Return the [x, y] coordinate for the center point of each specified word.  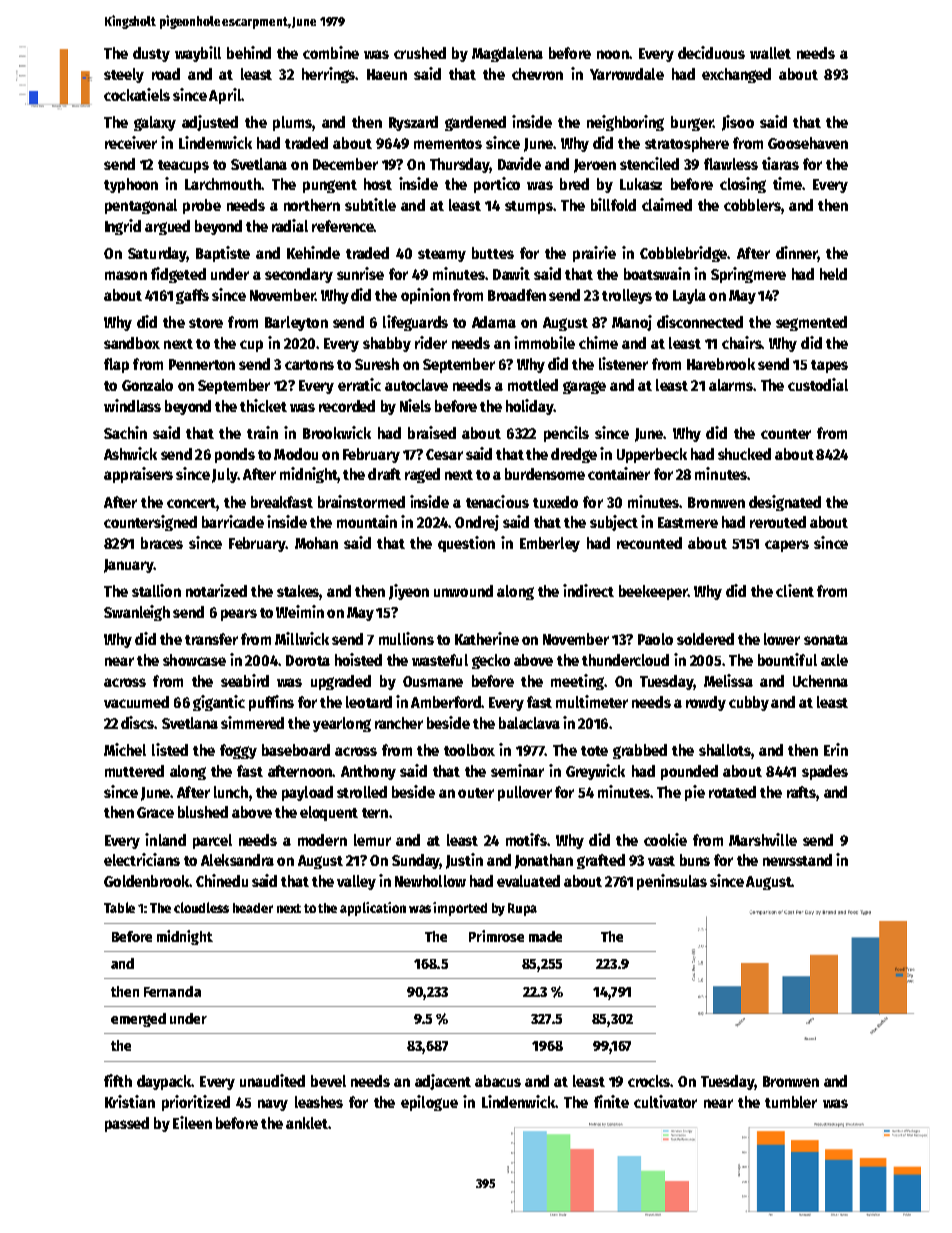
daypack [164, 1082]
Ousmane [433, 681]
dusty [151, 54]
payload [307, 793]
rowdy [706, 703]
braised [432, 432]
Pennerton [202, 364]
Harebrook [721, 364]
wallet [770, 53]
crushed [420, 53]
